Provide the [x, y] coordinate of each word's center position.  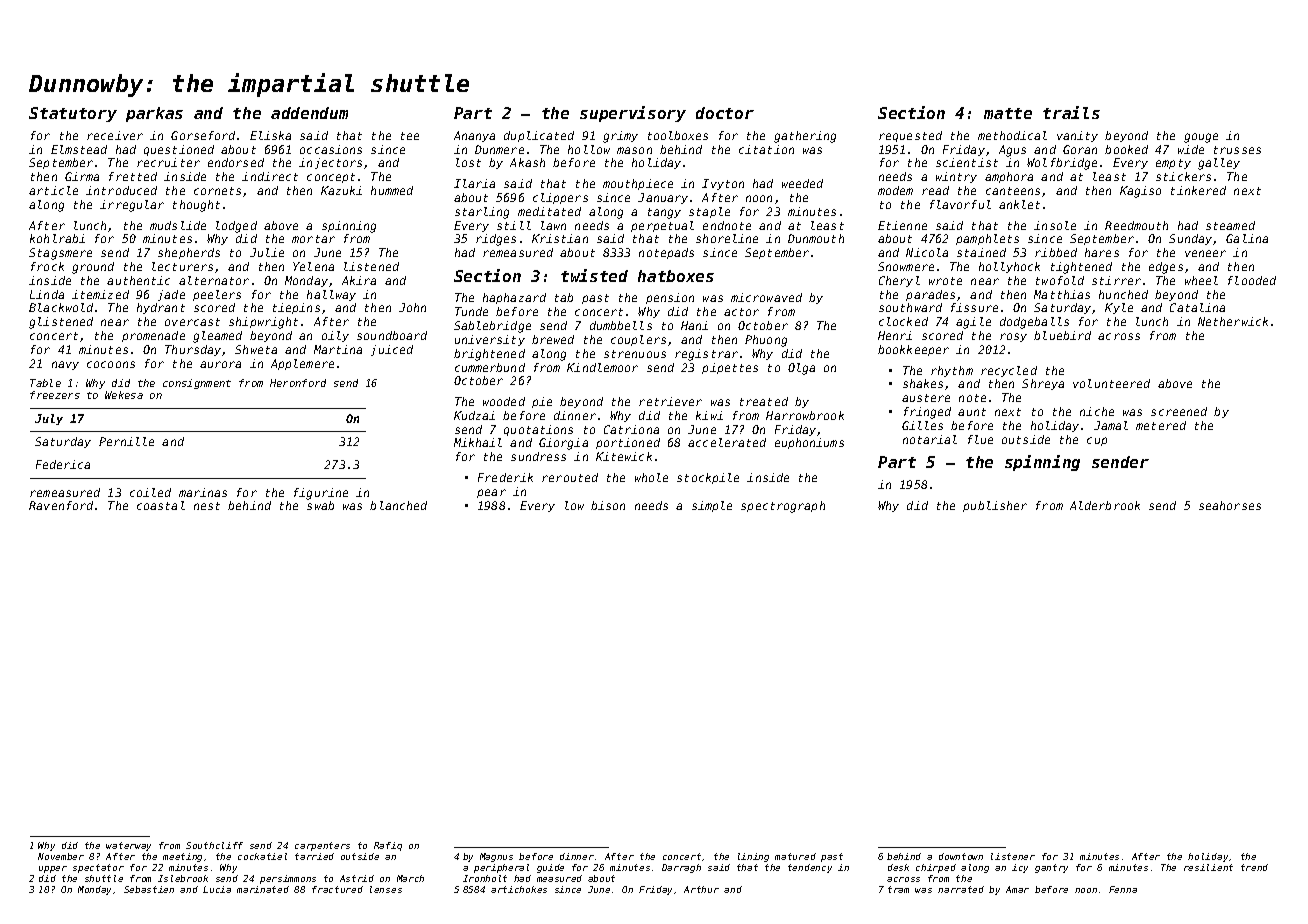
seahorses [1230, 505]
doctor [725, 113]
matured [795, 856]
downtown [961, 856]
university [490, 340]
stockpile [708, 478]
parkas [154, 114]
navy [65, 365]
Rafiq [388, 846]
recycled [1009, 371]
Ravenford [61, 505]
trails [1071, 112]
